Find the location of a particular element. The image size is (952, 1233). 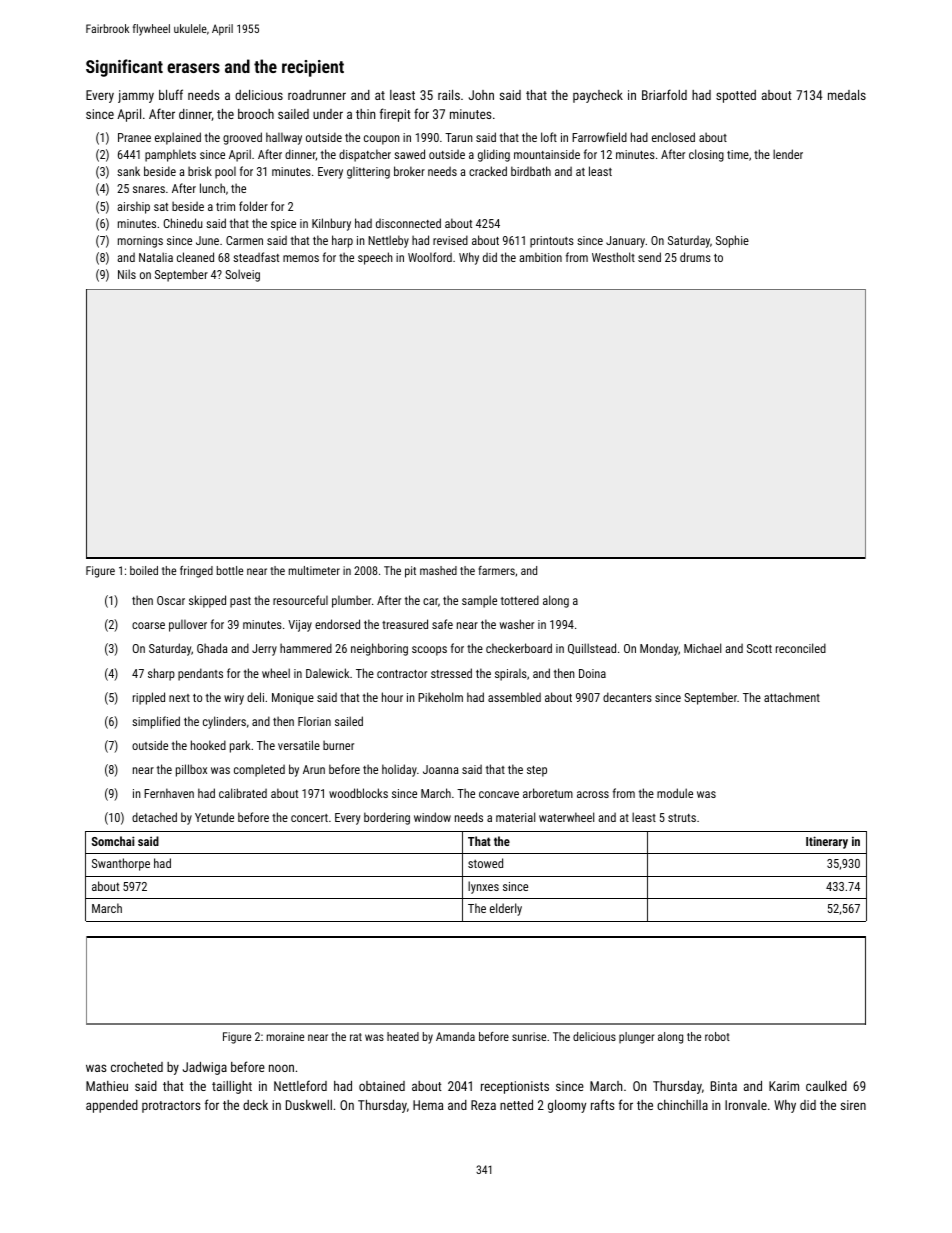

January is located at coordinates (625, 242).
